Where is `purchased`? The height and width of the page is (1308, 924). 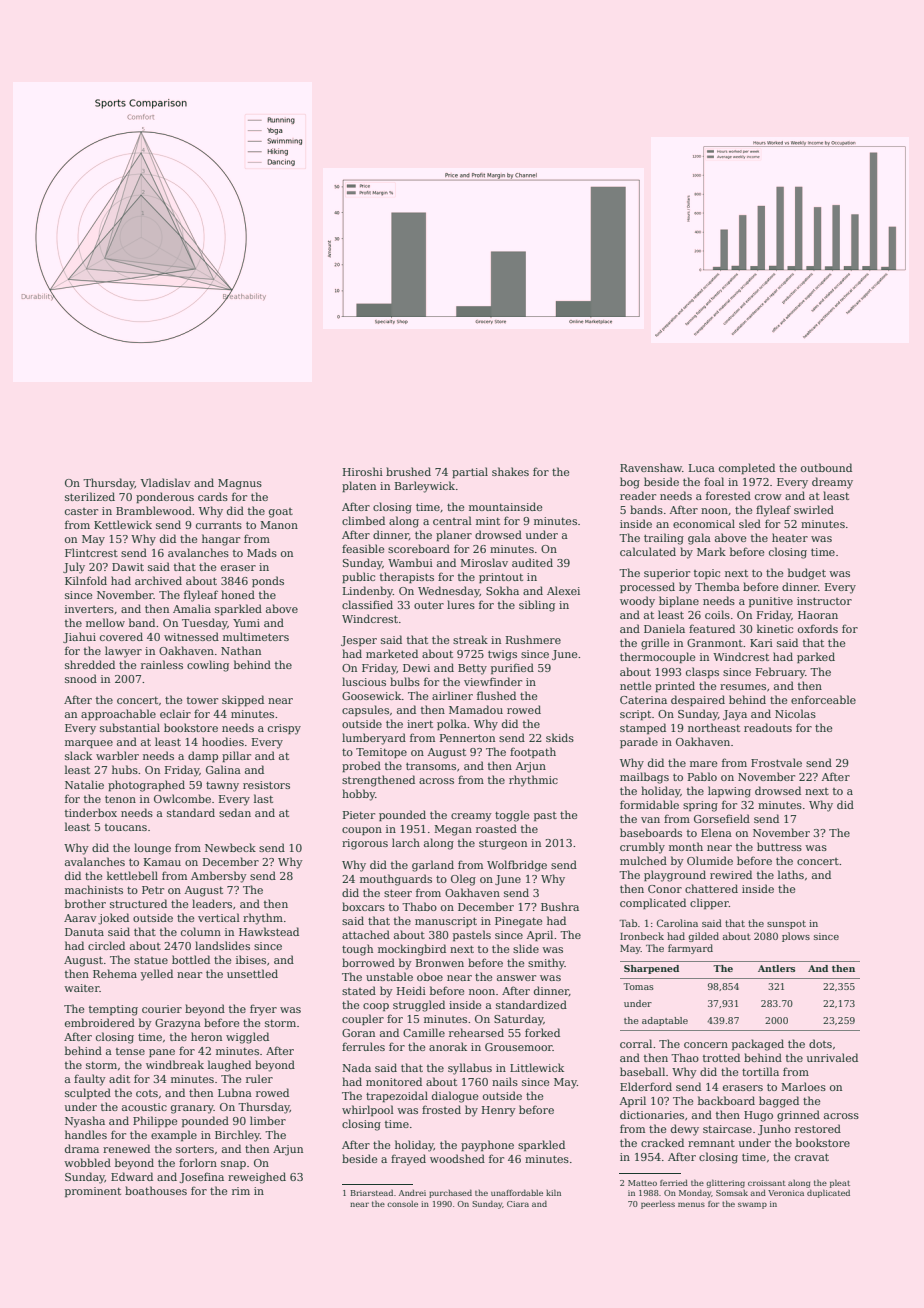 purchased is located at coordinates (450, 1193).
